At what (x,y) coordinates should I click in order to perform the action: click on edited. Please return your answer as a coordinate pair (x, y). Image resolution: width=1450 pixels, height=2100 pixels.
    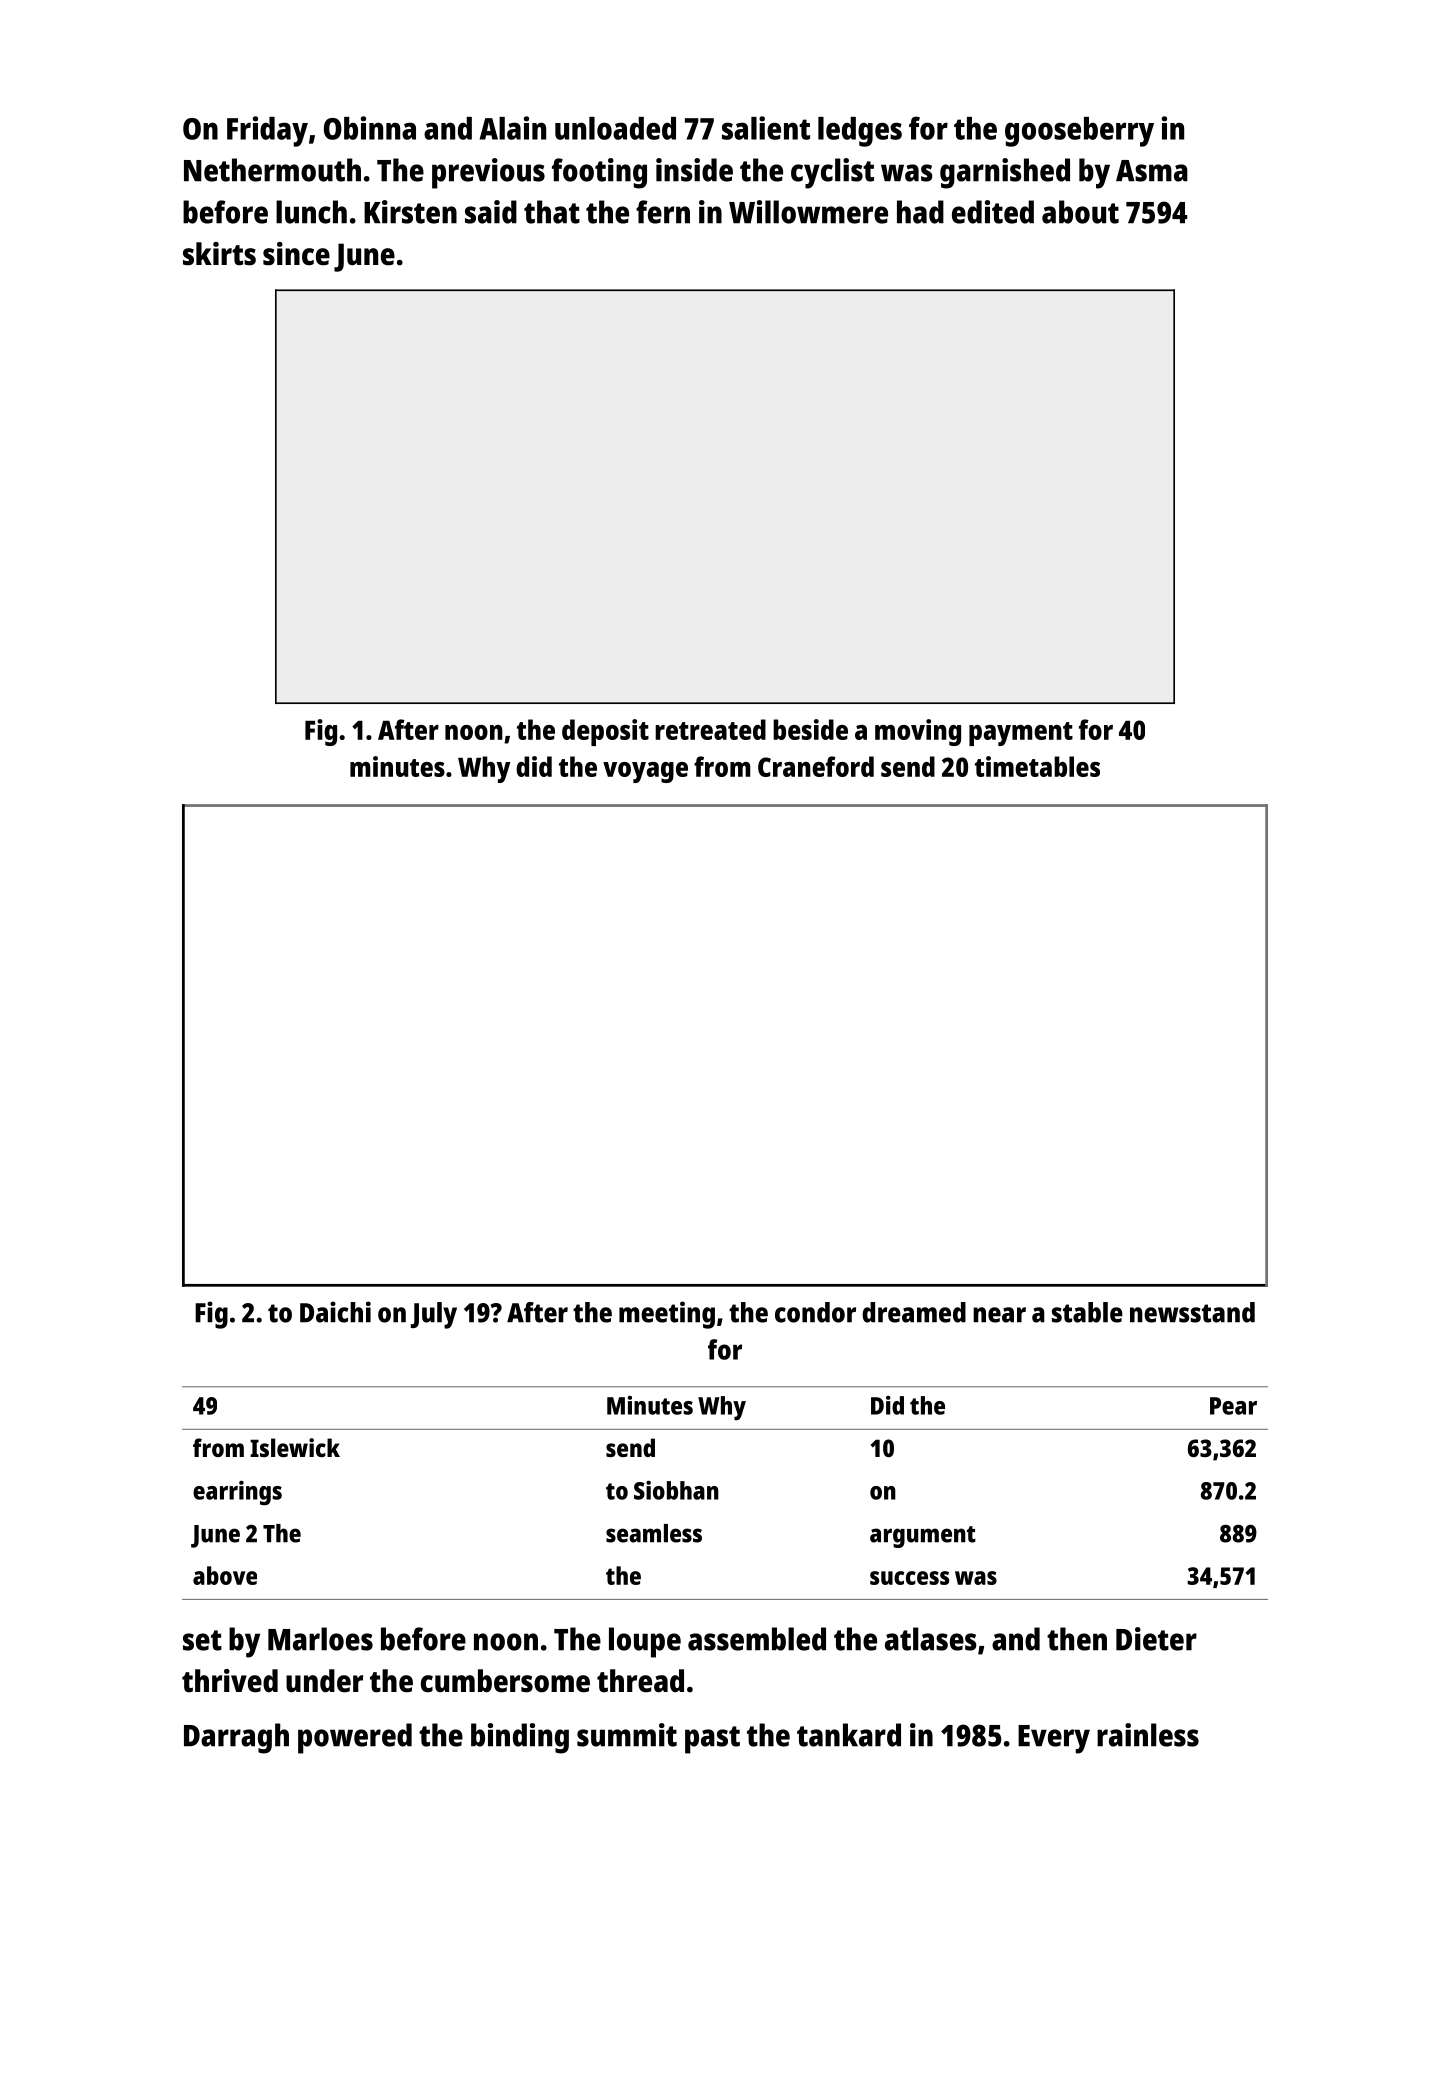
    Looking at the image, I should click on (993, 212).
